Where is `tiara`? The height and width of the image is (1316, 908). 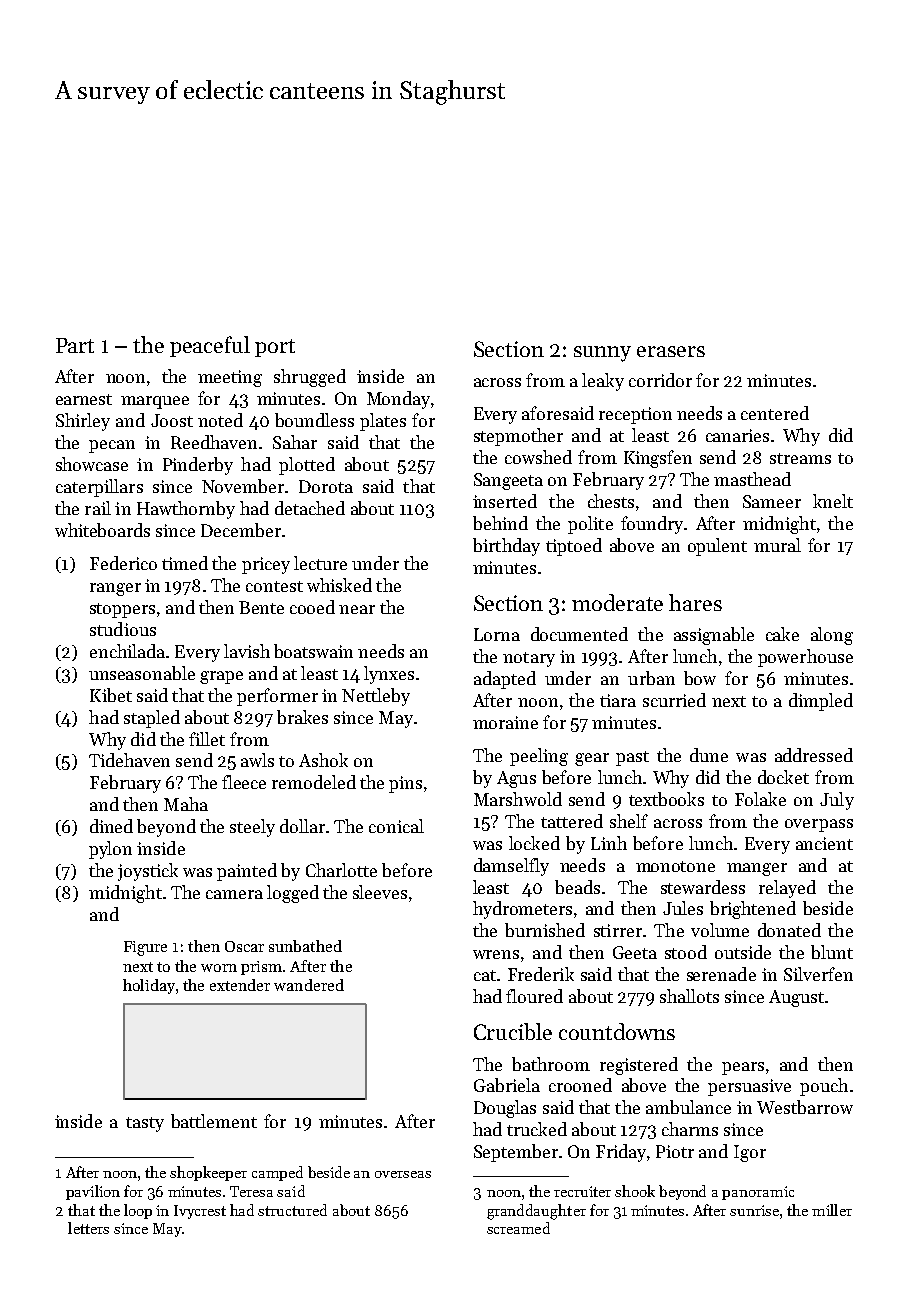
tiara is located at coordinates (618, 700).
